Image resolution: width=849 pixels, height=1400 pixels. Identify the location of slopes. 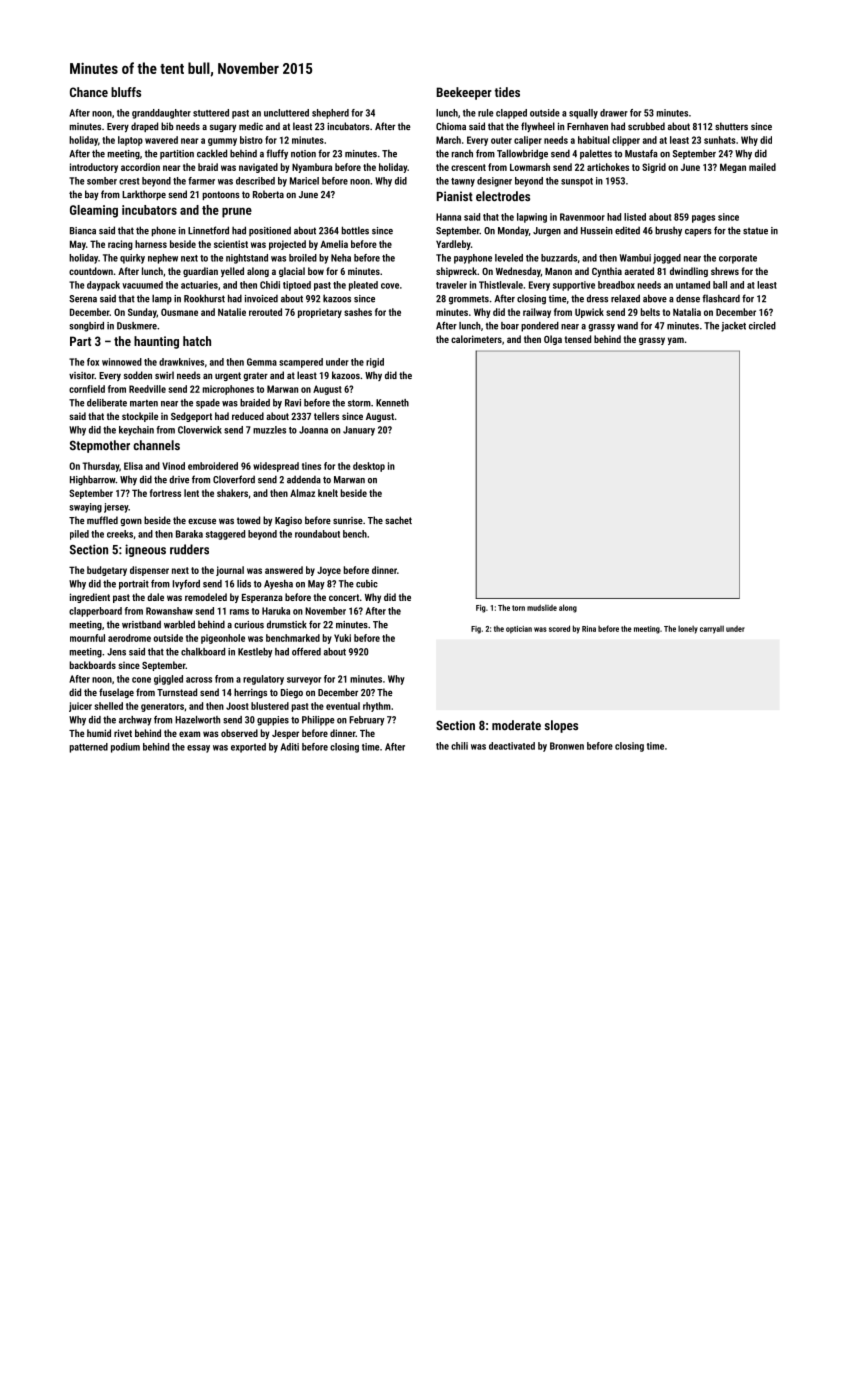
(561, 726).
